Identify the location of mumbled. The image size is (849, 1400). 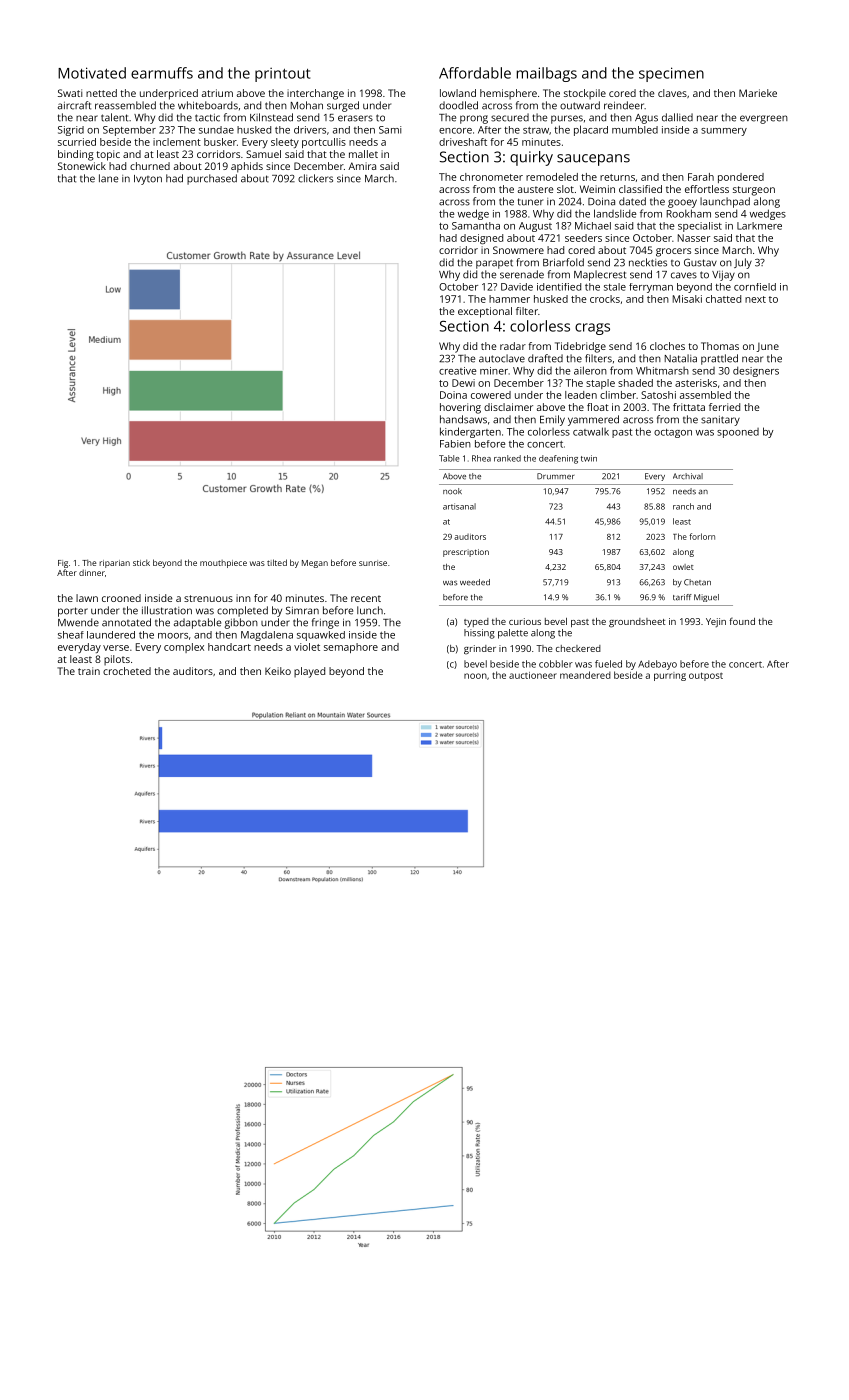
(635, 130).
